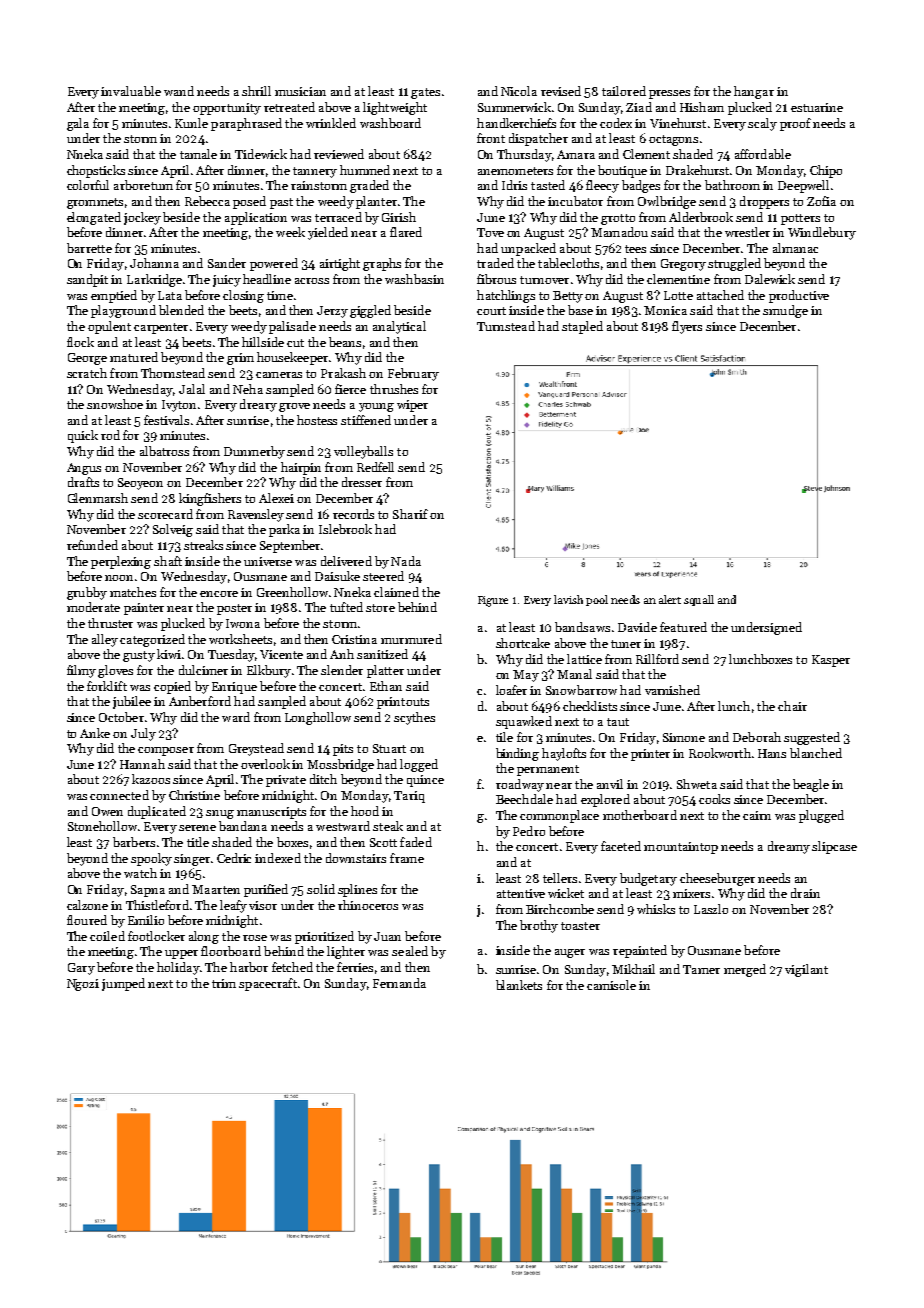 Image resolution: width=924 pixels, height=1308 pixels. What do you see at coordinates (524, 722) in the page?
I see `squawked` at bounding box center [524, 722].
